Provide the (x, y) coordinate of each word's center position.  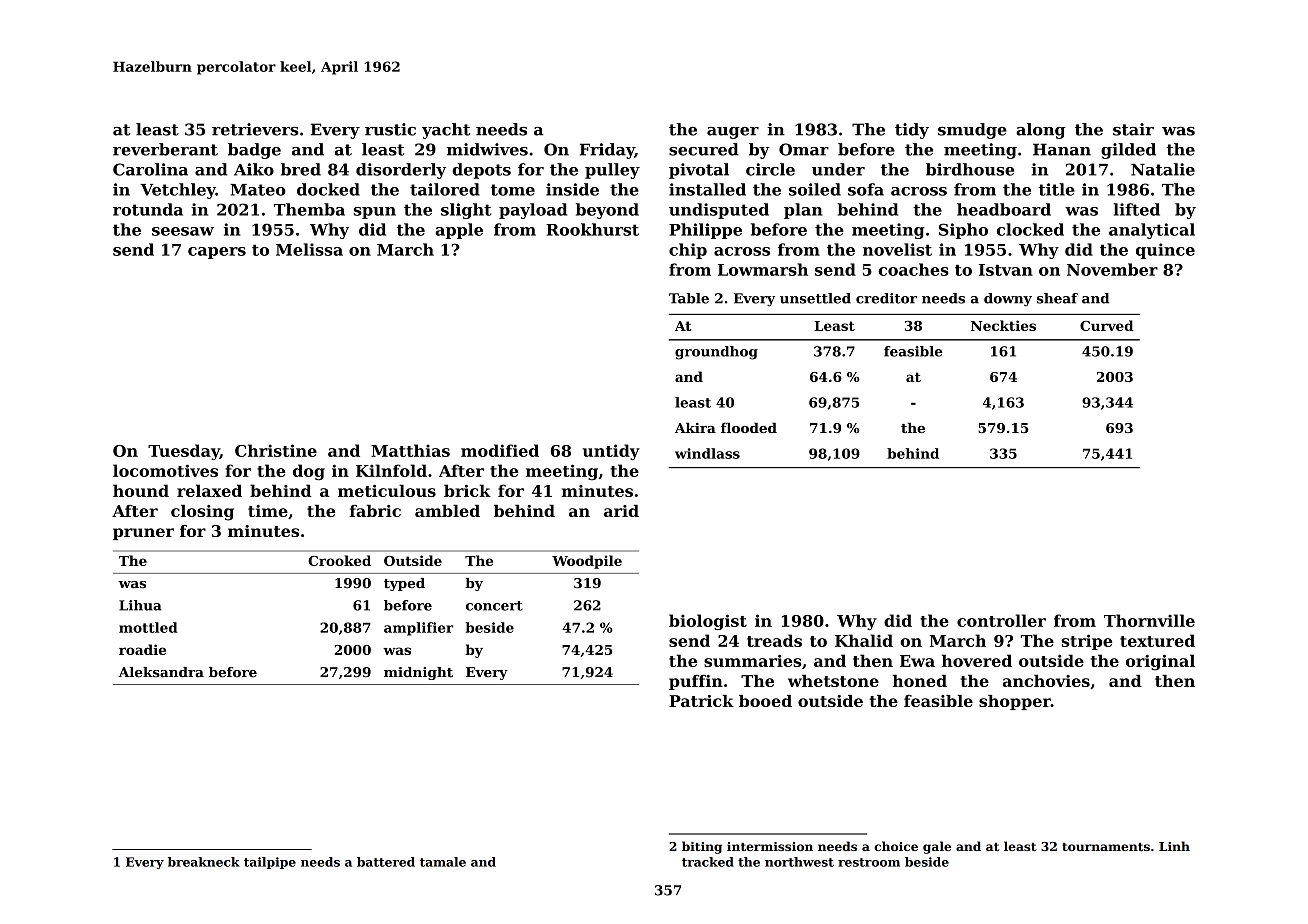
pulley (612, 171)
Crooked (339, 560)
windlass (707, 453)
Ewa (917, 661)
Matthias (410, 450)
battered (386, 862)
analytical (1152, 231)
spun (374, 213)
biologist (708, 622)
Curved (1106, 325)
